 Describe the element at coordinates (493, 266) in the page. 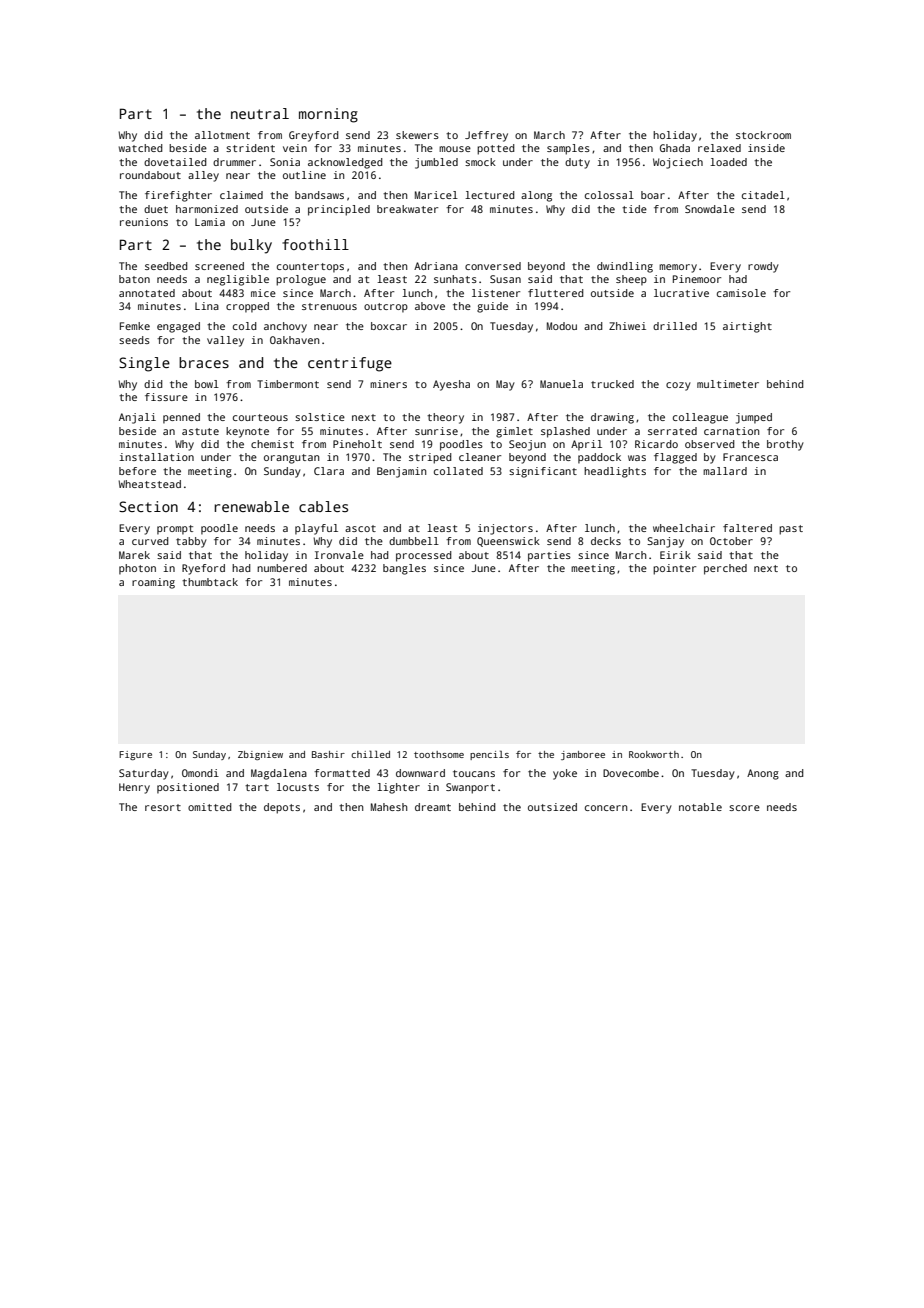

I see `conversed` at that location.
